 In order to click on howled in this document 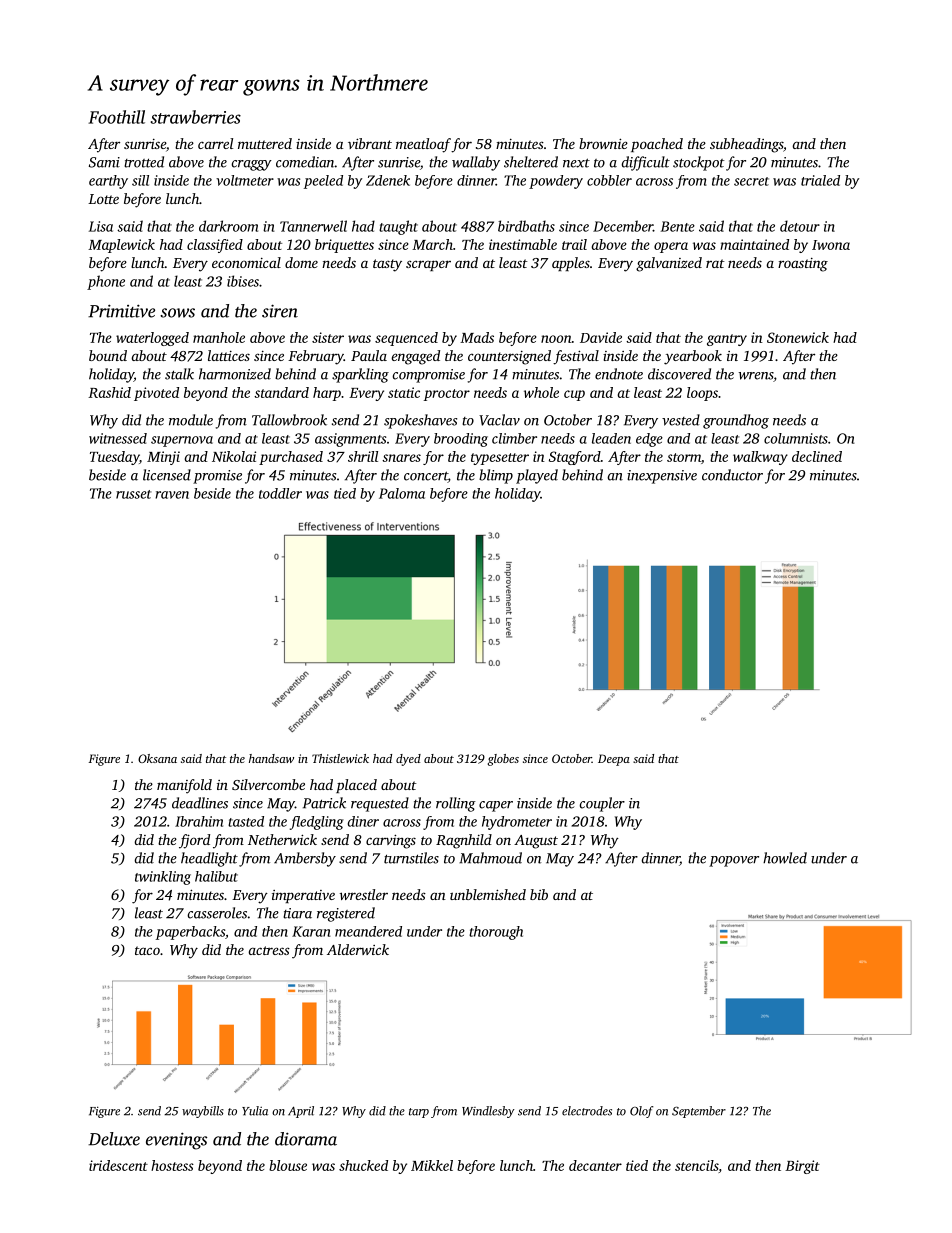, I will do `click(785, 858)`.
